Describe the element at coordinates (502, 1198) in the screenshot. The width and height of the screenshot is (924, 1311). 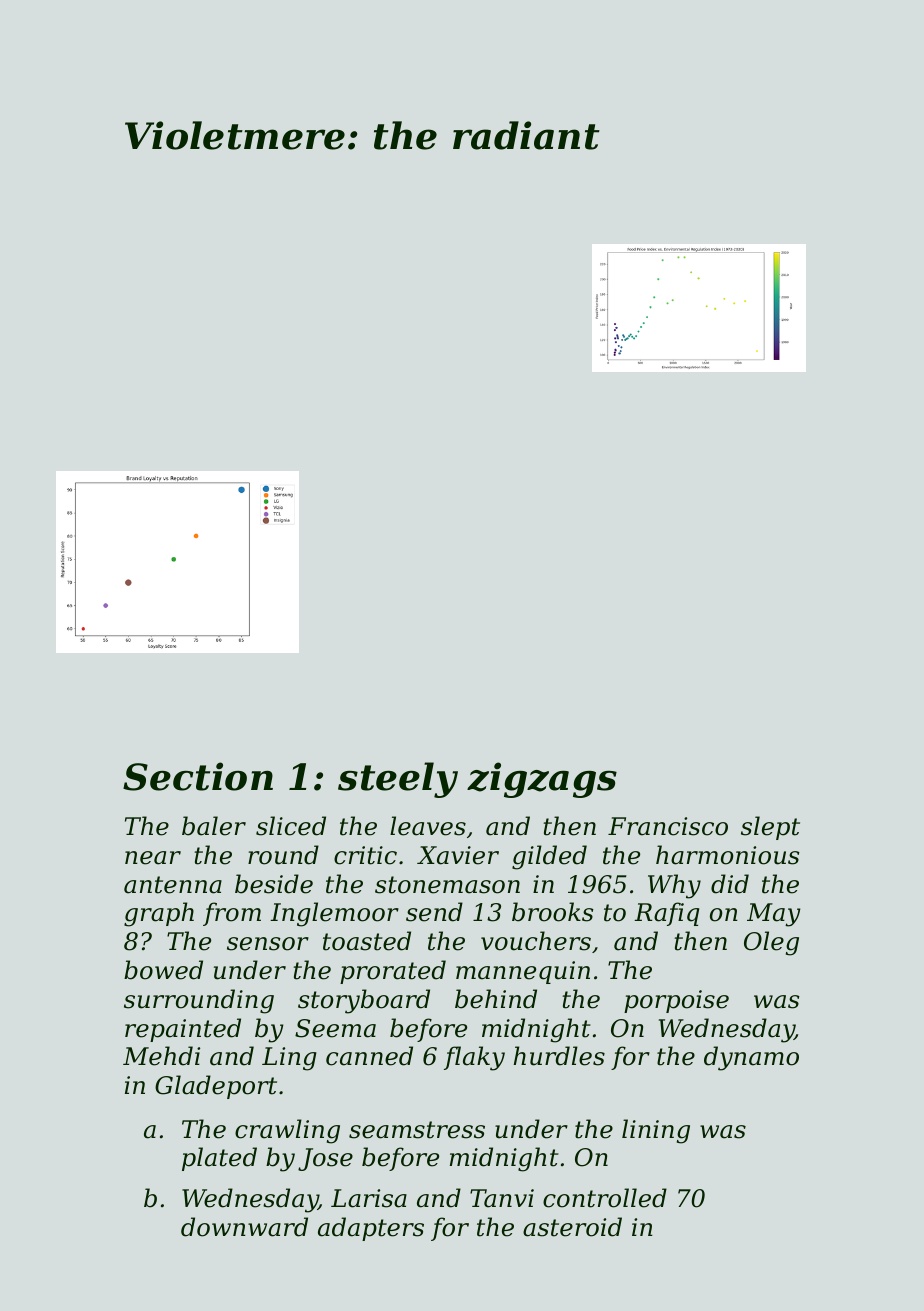
I see `Tanvi` at that location.
